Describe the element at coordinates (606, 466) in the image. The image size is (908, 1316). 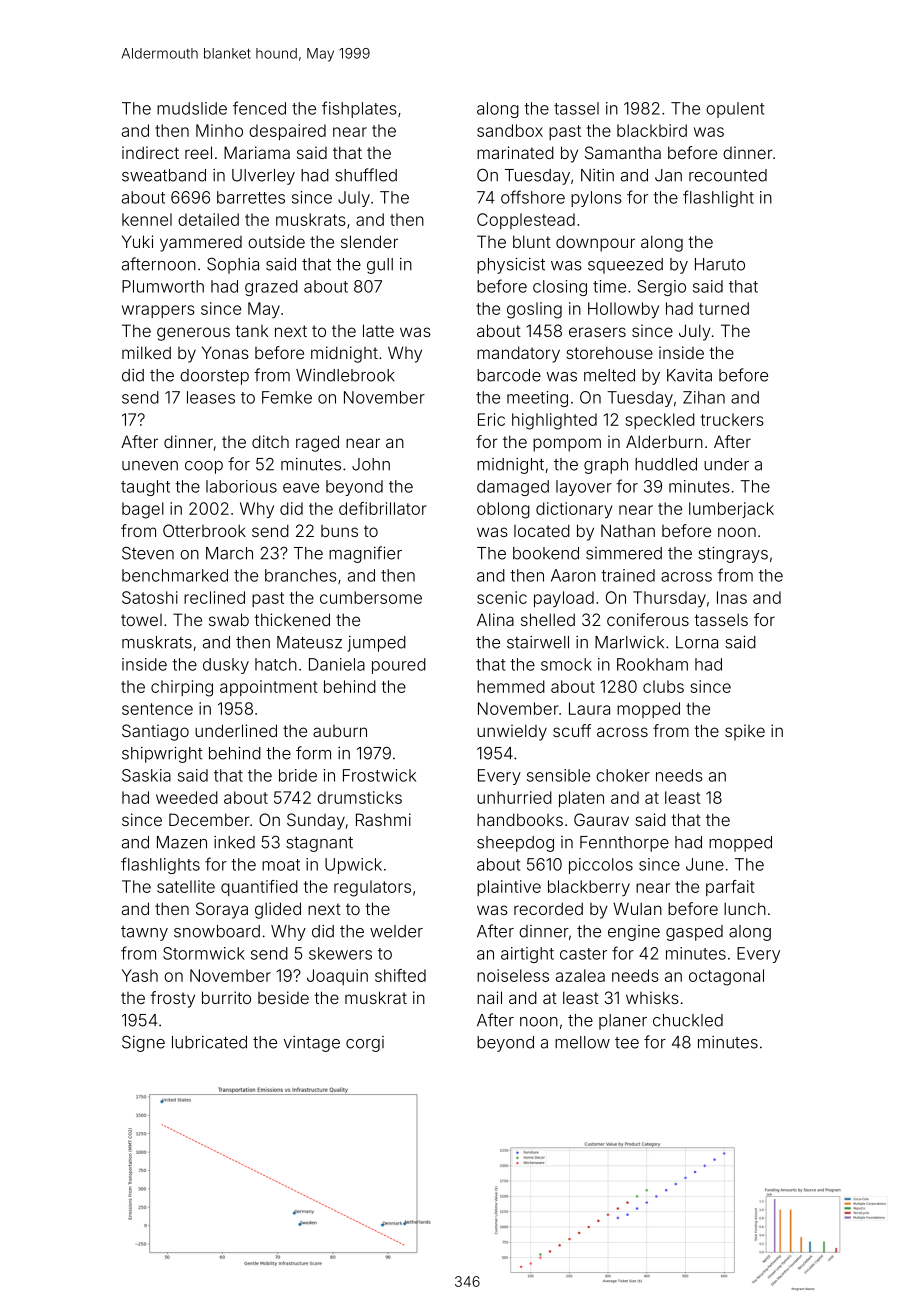
I see `graph` at that location.
